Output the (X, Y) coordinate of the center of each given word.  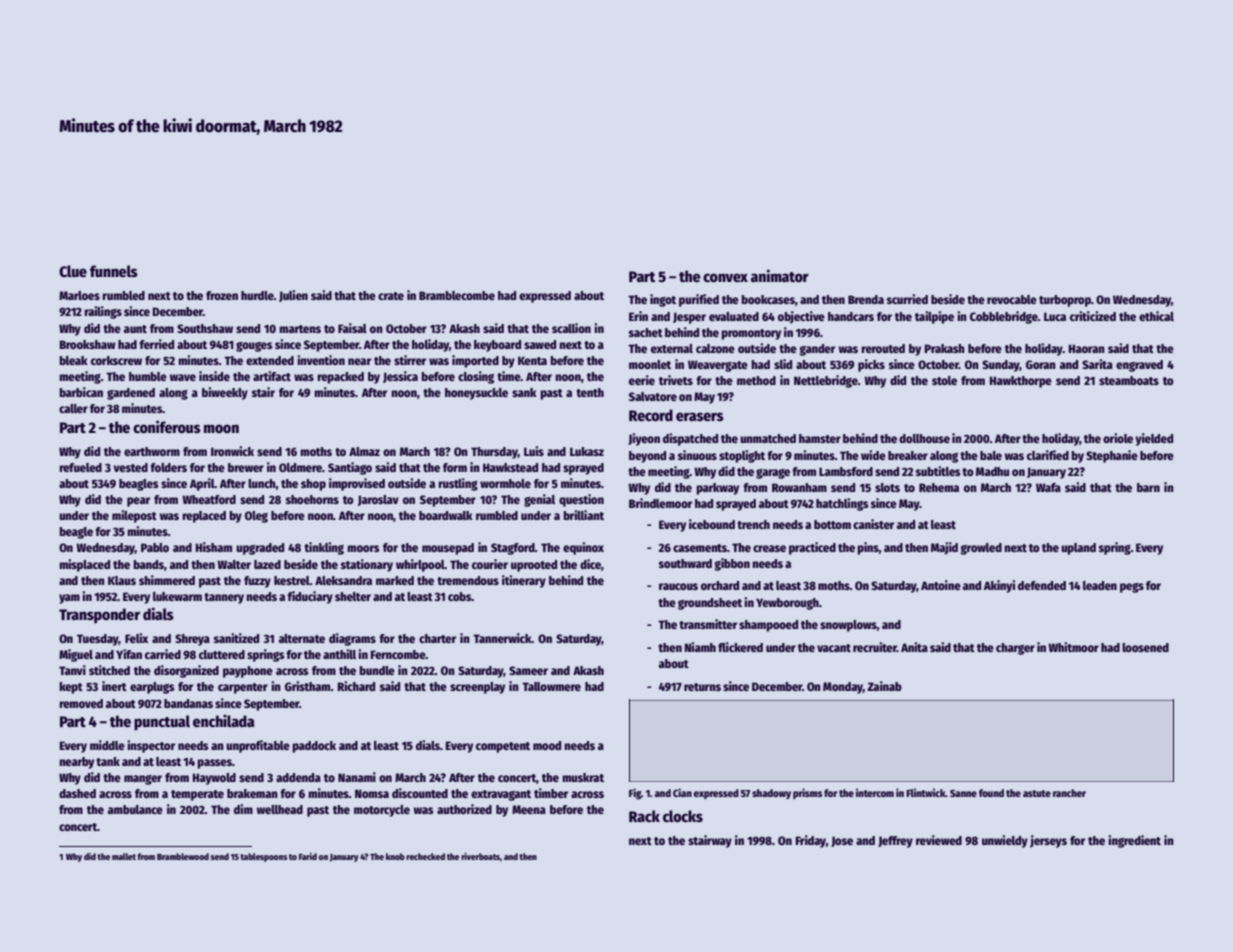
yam (69, 599)
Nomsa (372, 793)
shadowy (771, 794)
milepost (134, 516)
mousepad (448, 549)
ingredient (1134, 841)
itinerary (524, 581)
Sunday (1001, 366)
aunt (135, 329)
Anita (914, 647)
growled (981, 549)
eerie (642, 380)
